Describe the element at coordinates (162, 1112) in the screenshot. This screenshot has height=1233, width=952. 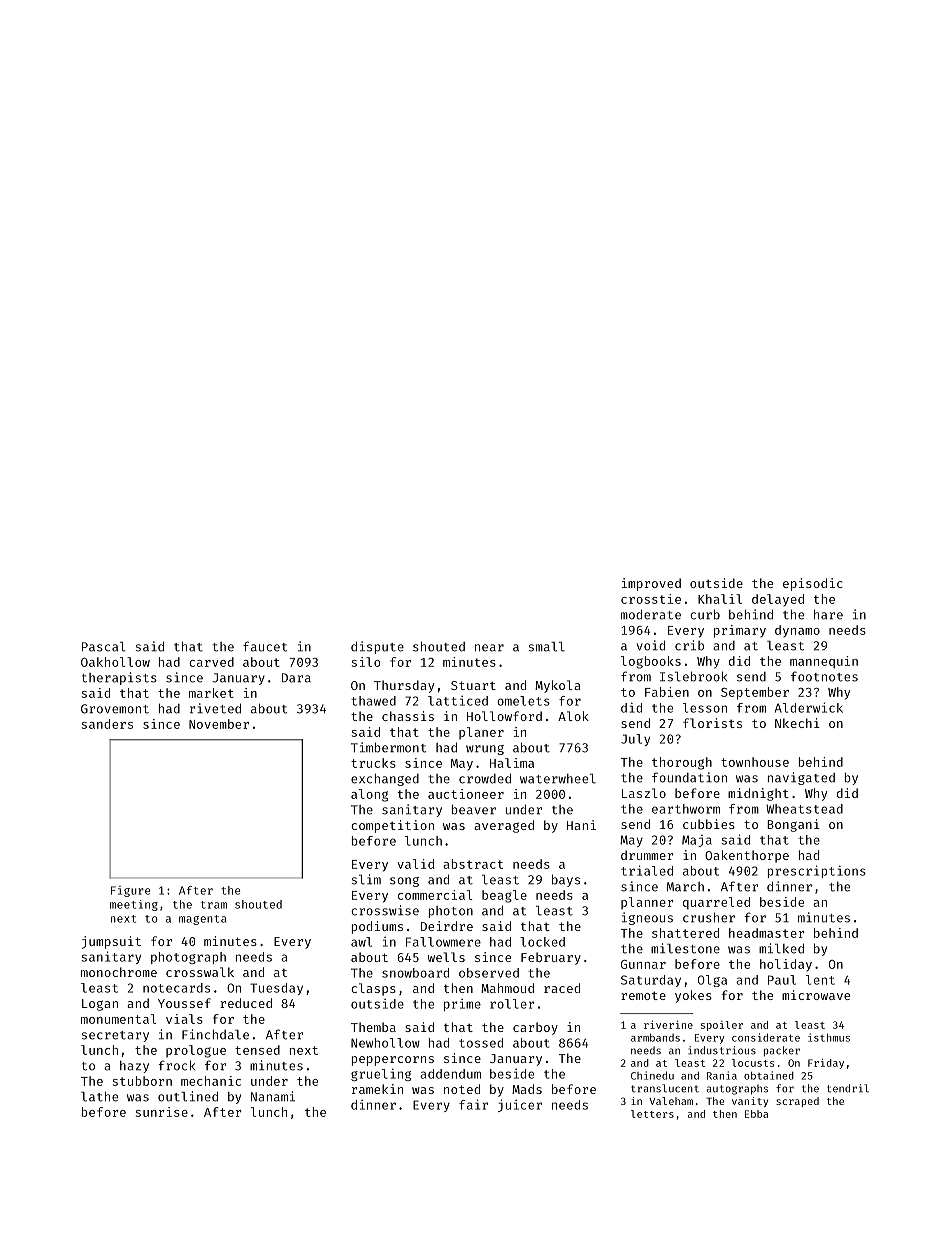
I see `sunrise` at that location.
